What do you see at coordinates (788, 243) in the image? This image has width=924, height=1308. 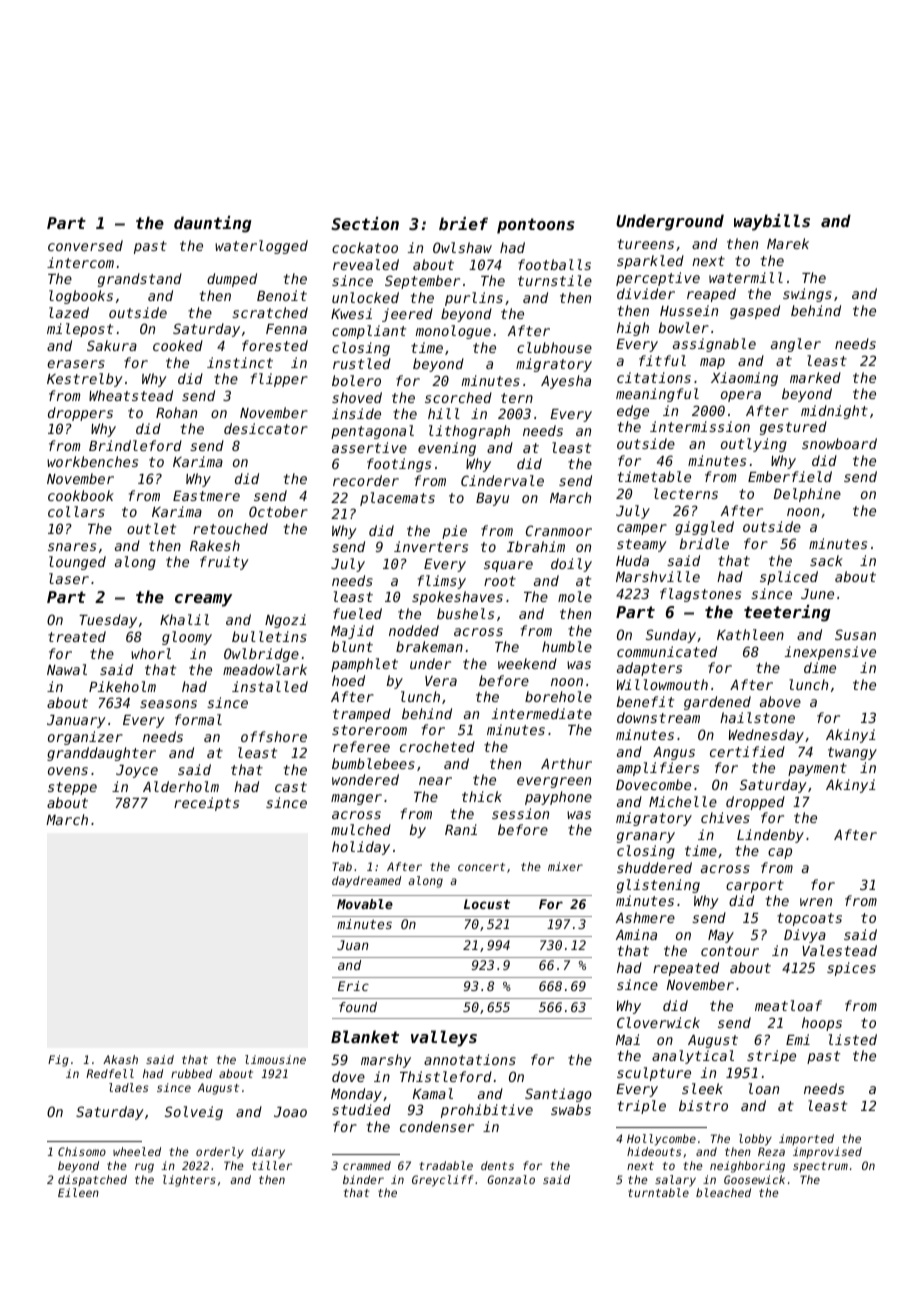 I see `Marek` at bounding box center [788, 243].
